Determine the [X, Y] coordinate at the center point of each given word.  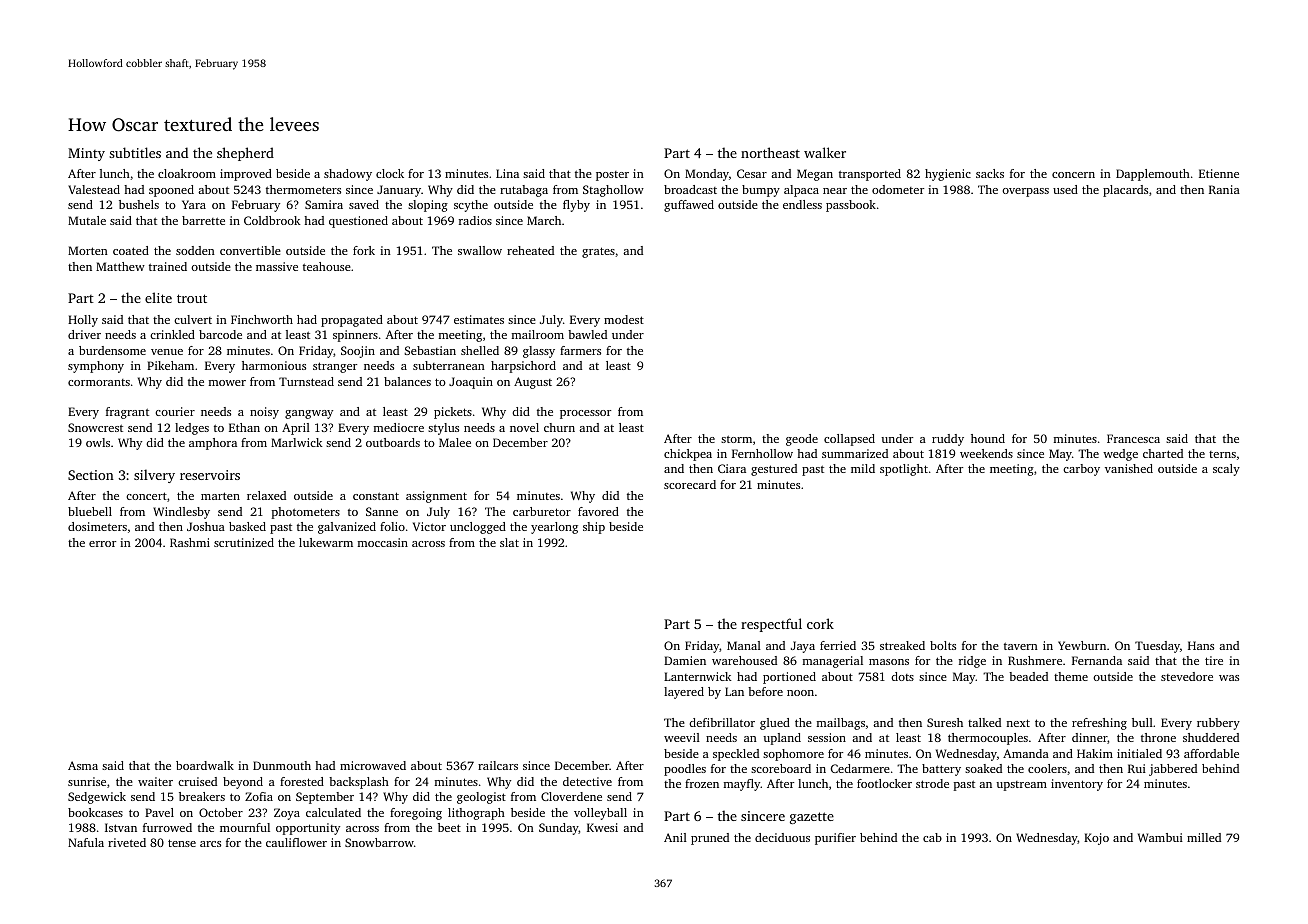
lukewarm [326, 542]
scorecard [690, 484]
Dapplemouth [1153, 175]
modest [624, 319]
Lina [507, 173]
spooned [171, 191]
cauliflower [296, 842]
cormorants [99, 382]
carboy [1081, 470]
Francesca [1133, 438]
